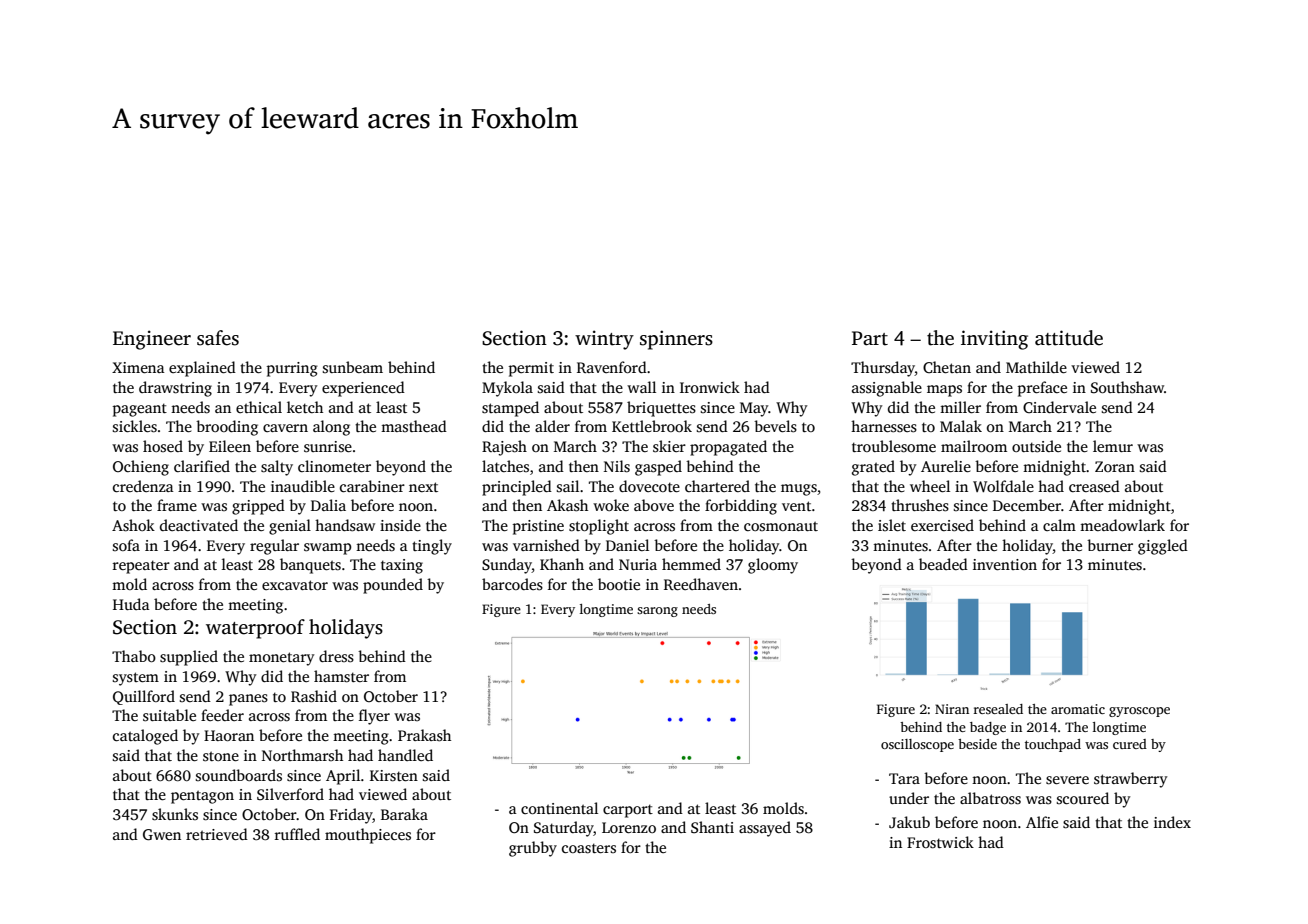  I want to click on index, so click(1172, 822).
